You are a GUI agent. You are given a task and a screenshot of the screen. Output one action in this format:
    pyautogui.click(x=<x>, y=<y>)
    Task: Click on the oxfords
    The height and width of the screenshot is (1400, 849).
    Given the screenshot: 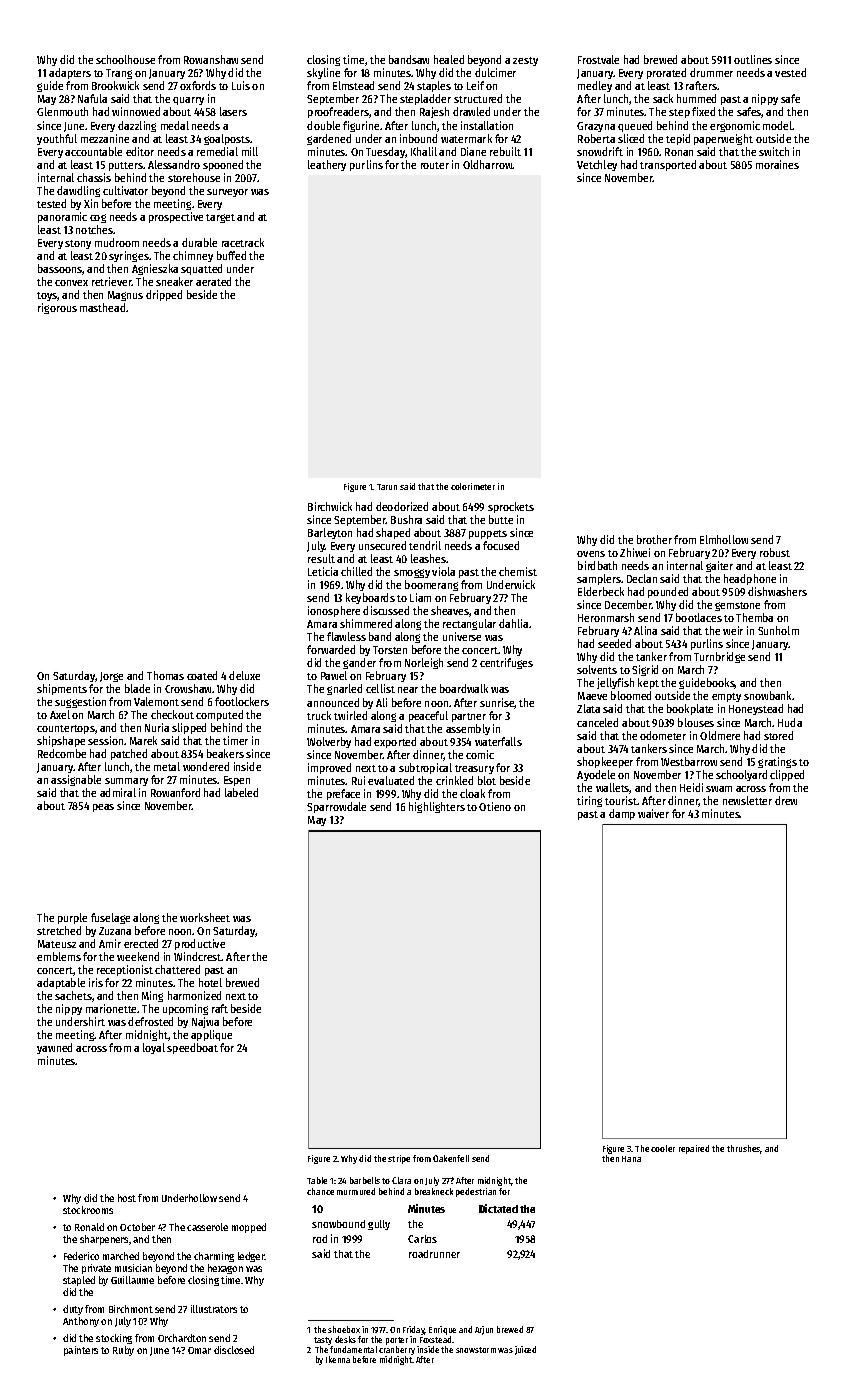 What is the action you would take?
    pyautogui.click(x=198, y=85)
